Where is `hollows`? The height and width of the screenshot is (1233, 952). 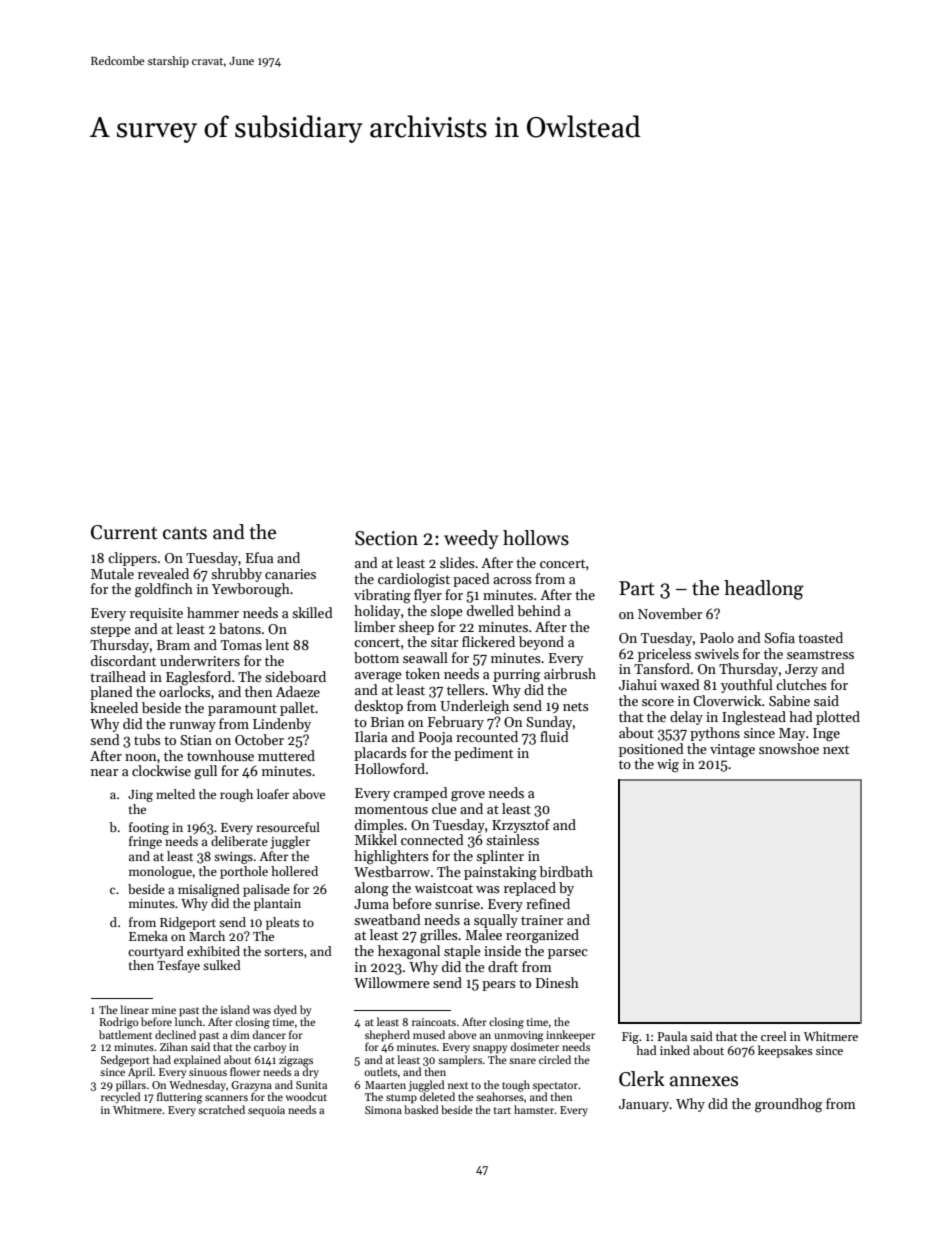 hollows is located at coordinates (536, 538).
